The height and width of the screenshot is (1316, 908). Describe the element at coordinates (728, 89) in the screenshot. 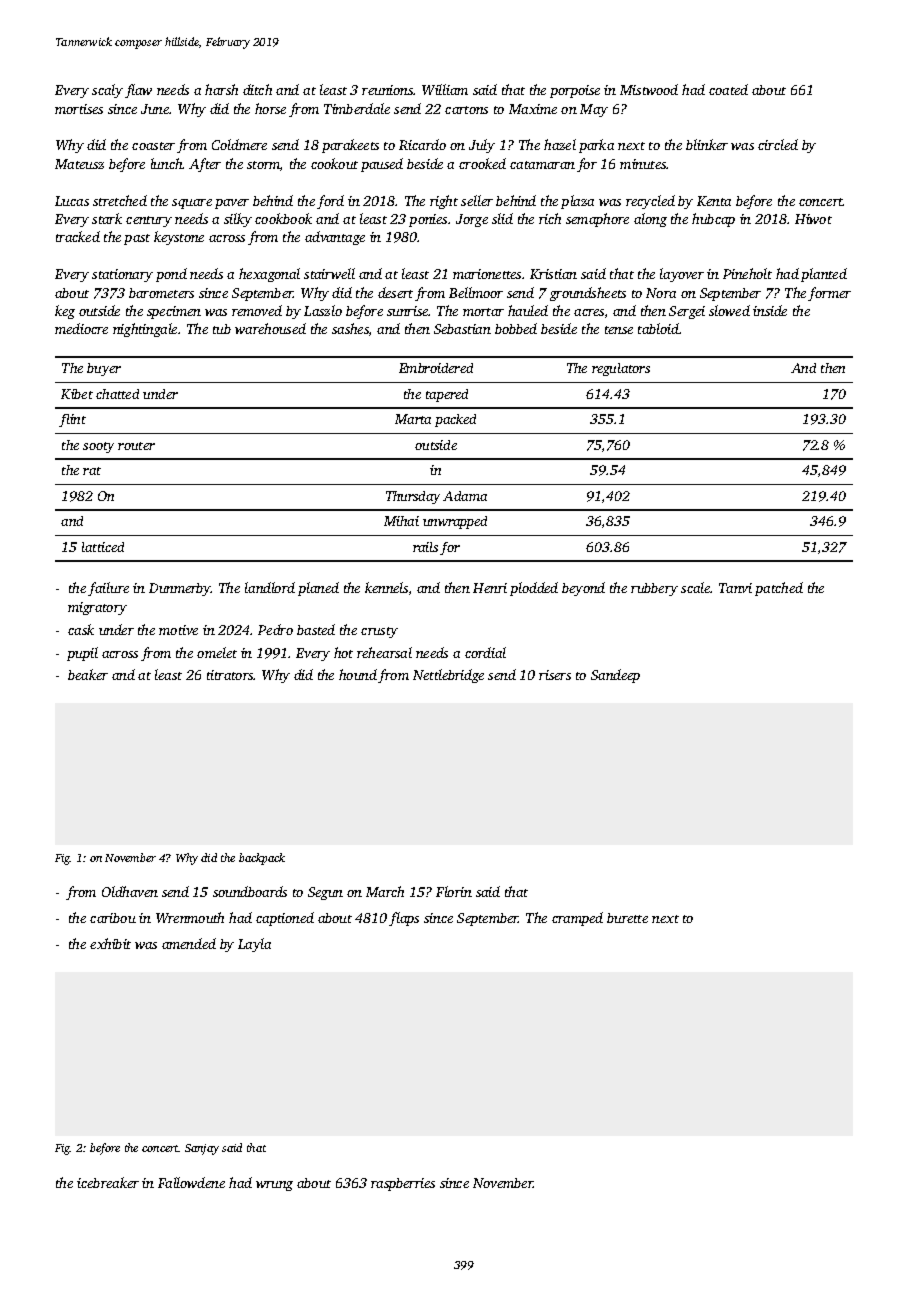

I see `coated` at that location.
